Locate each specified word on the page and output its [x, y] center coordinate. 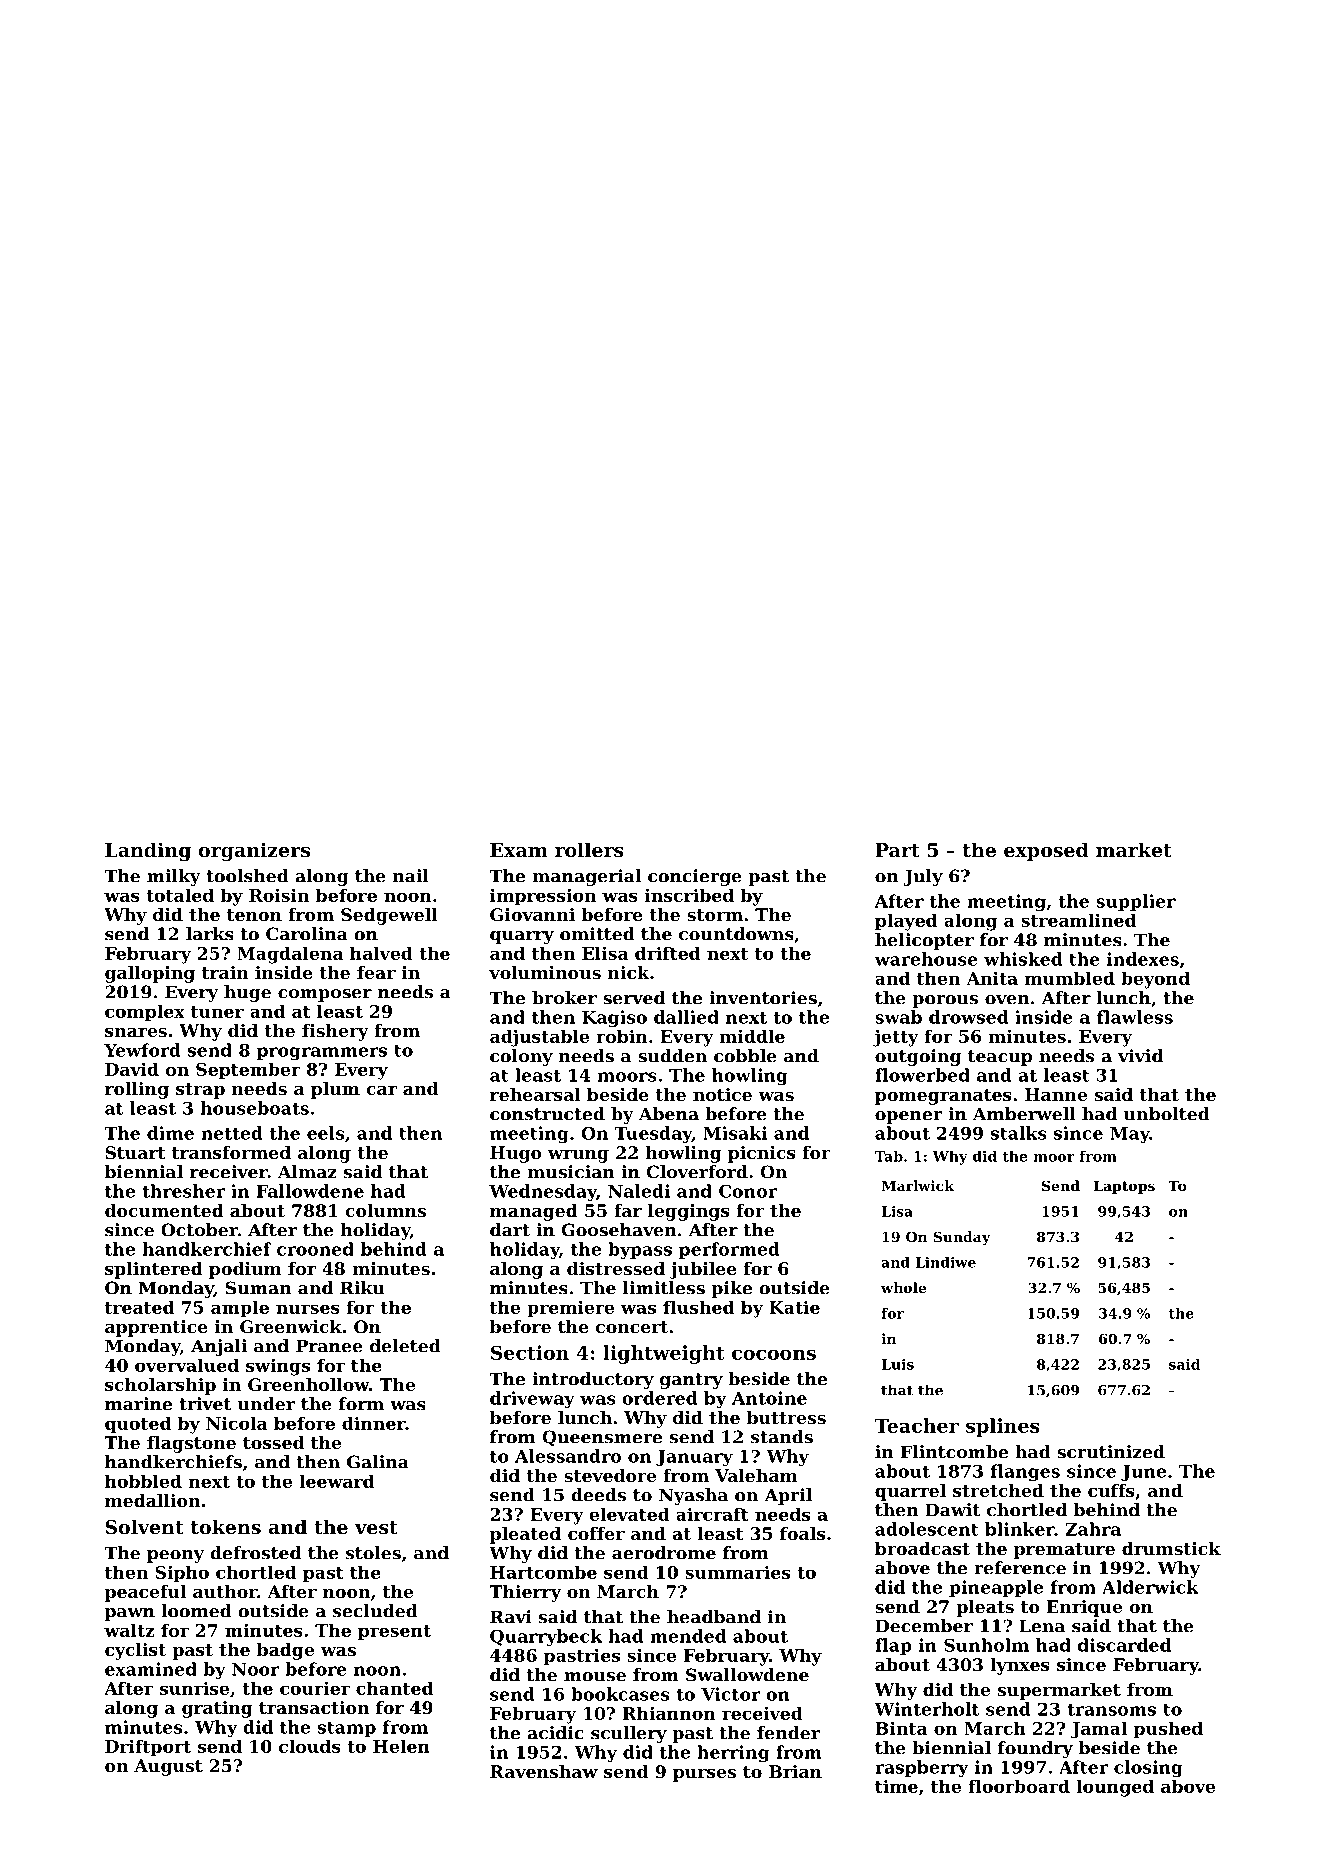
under [266, 1404]
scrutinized [1111, 1452]
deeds [598, 1495]
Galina [378, 1462]
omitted [597, 934]
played [906, 922]
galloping [150, 974]
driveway [532, 1400]
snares [136, 1032]
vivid [1140, 1056]
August [168, 1767]
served [634, 998]
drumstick [1171, 1548]
